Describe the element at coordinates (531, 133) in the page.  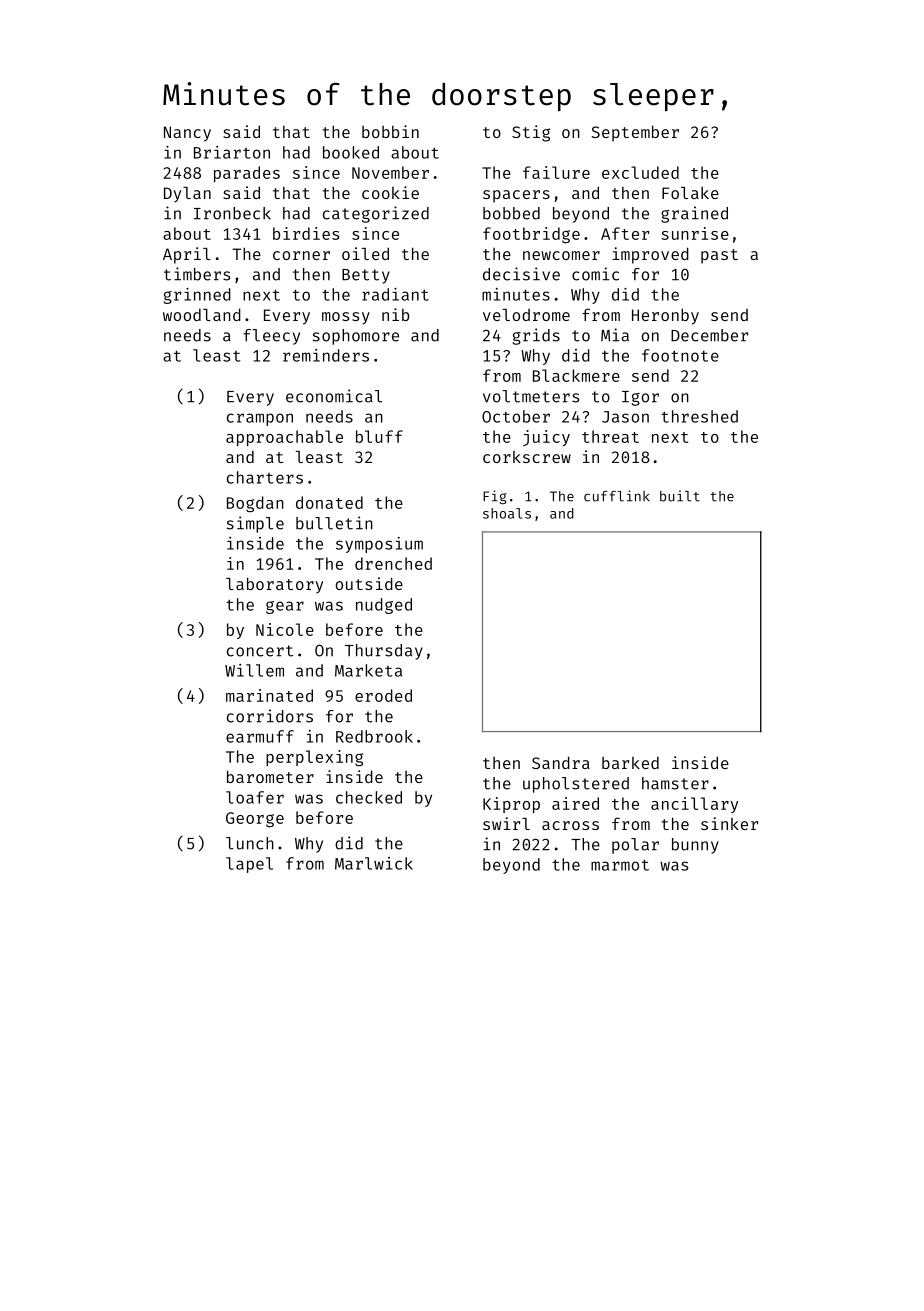
I see `Stig` at that location.
